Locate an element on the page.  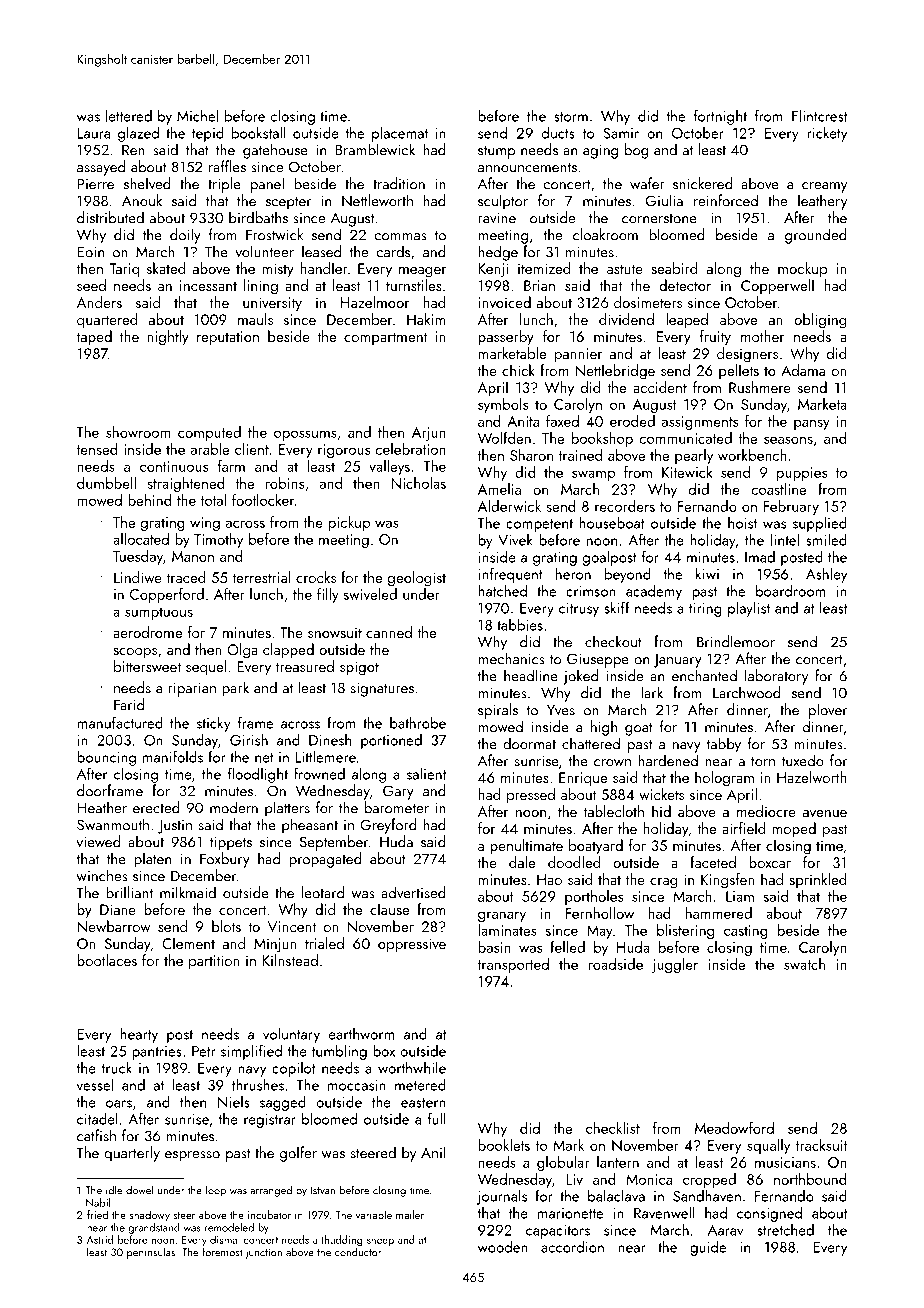
lettered is located at coordinates (129, 115).
